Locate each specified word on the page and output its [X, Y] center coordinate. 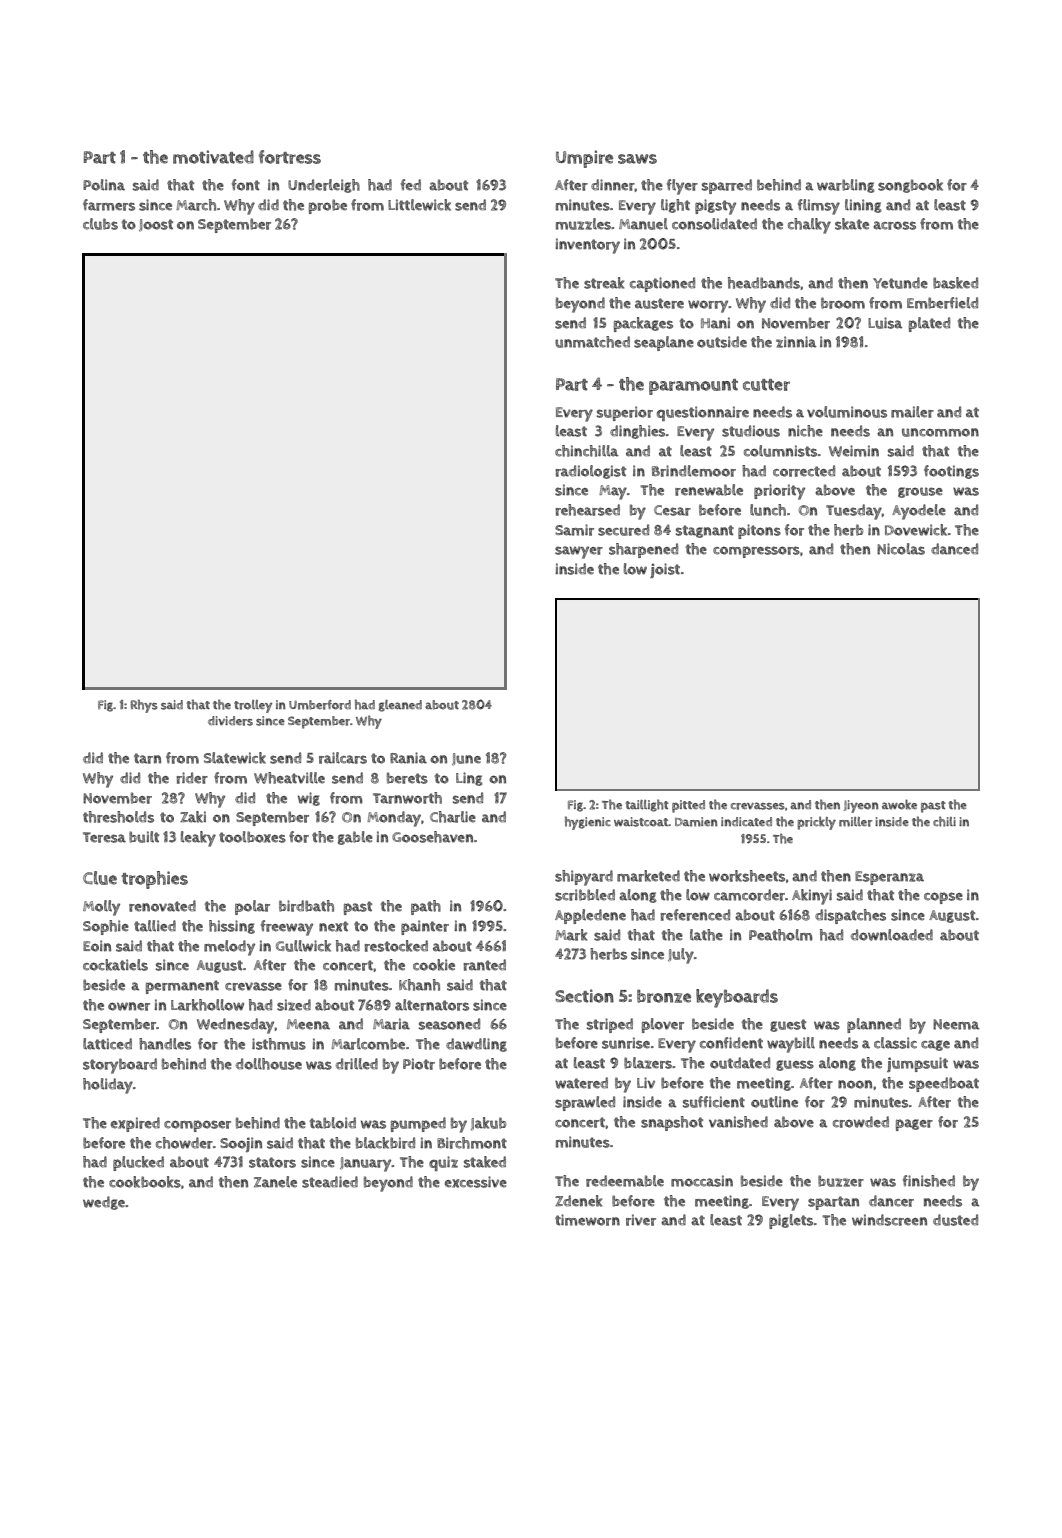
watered [581, 1083]
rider [192, 778]
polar [252, 907]
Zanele [275, 1182]
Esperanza [889, 878]
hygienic [588, 823]
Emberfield [942, 303]
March [196, 205]
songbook [910, 186]
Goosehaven [432, 837]
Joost [156, 225]
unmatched [592, 342]
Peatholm [780, 935]
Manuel [643, 224]
